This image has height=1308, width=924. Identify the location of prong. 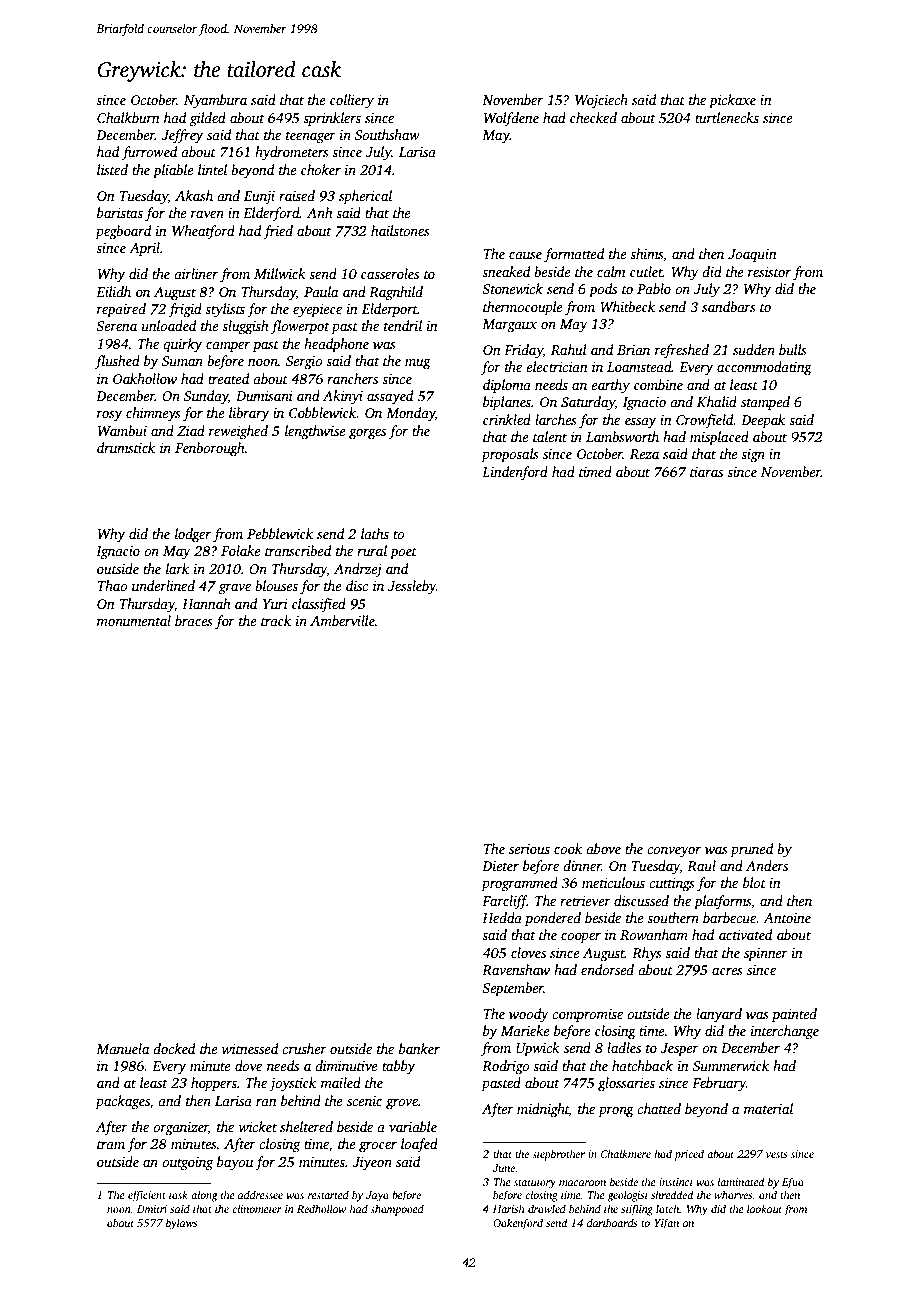
(616, 1112).
